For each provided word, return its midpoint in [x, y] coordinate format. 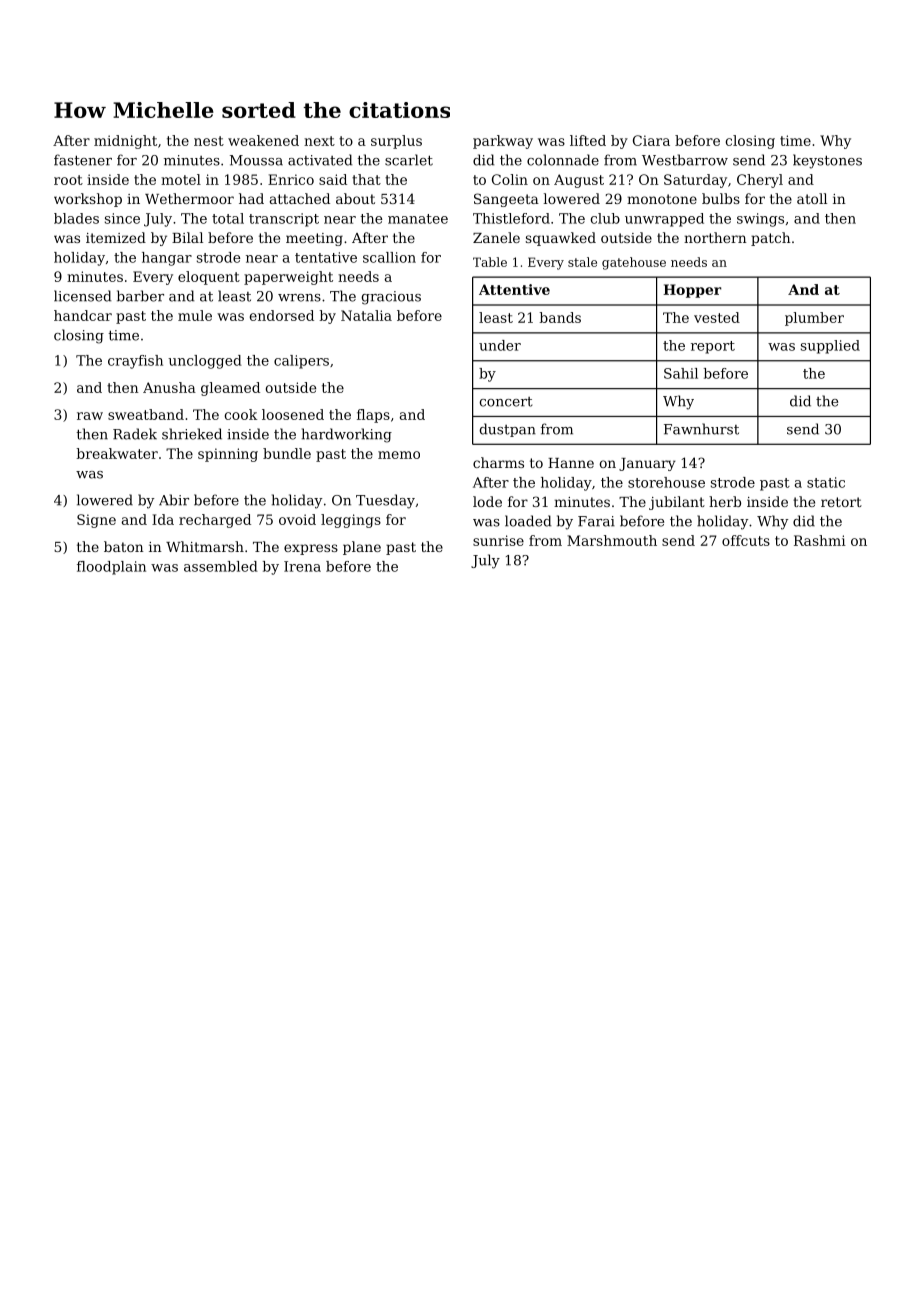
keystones [827, 161]
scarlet [409, 160]
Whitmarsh [205, 546]
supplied [830, 347]
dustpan [507, 430]
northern [715, 237]
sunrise [498, 540]
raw [90, 416]
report [713, 347]
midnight [125, 142]
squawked [561, 239]
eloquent [209, 278]
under [500, 345]
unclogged [205, 362]
